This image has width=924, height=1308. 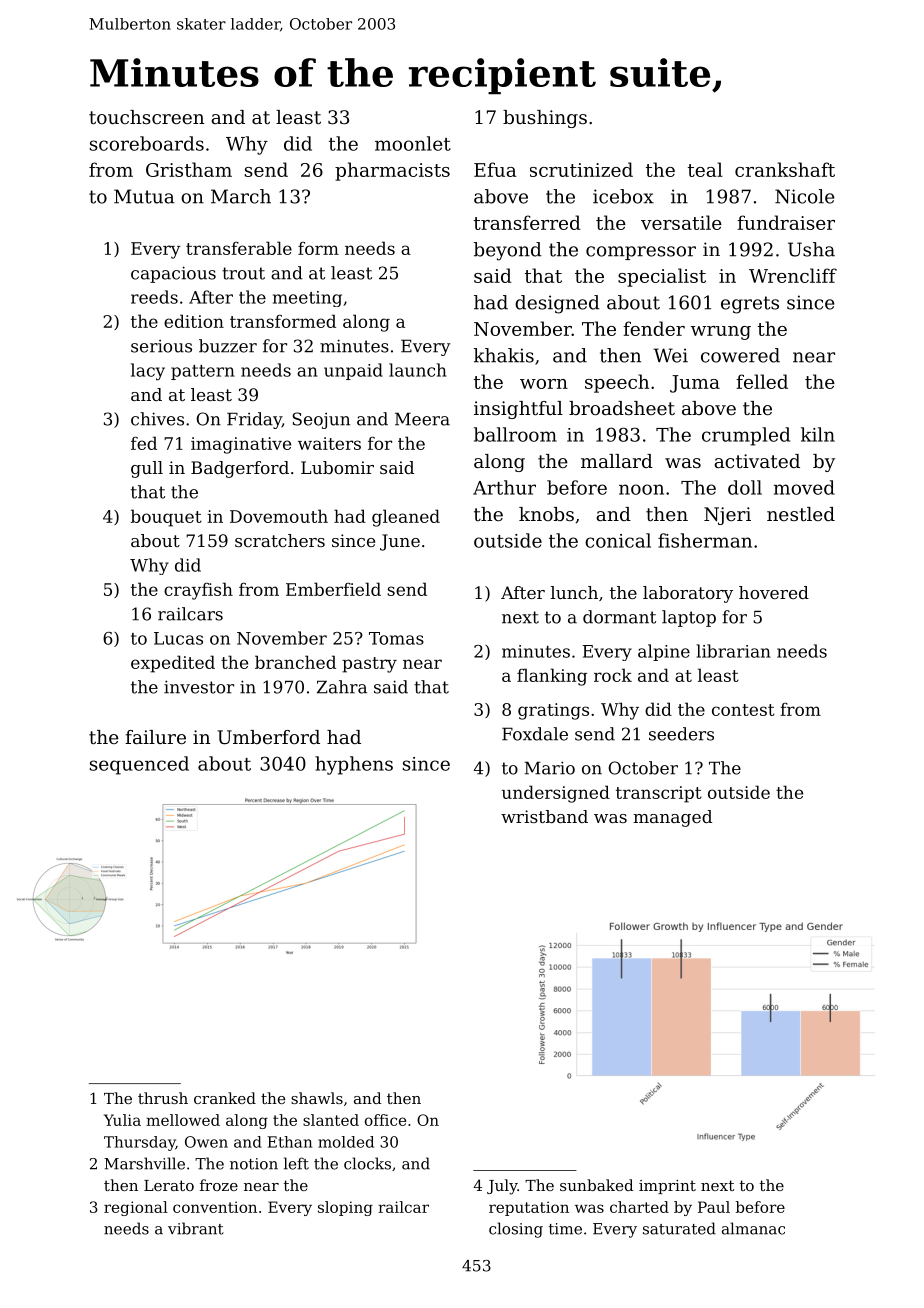 What do you see at coordinates (733, 651) in the image?
I see `librarian` at bounding box center [733, 651].
